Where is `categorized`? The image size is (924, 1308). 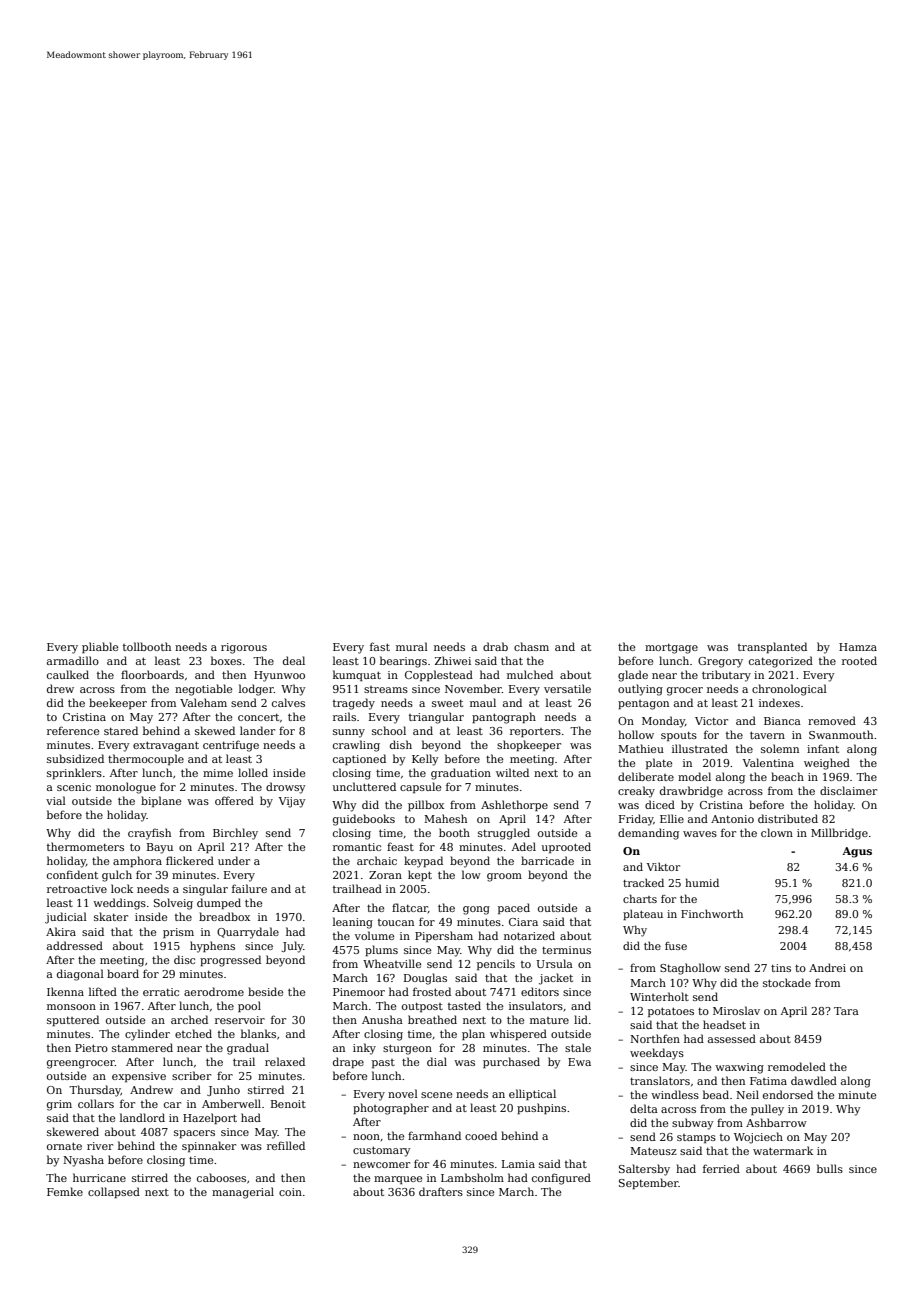 categorized is located at coordinates (781, 662).
